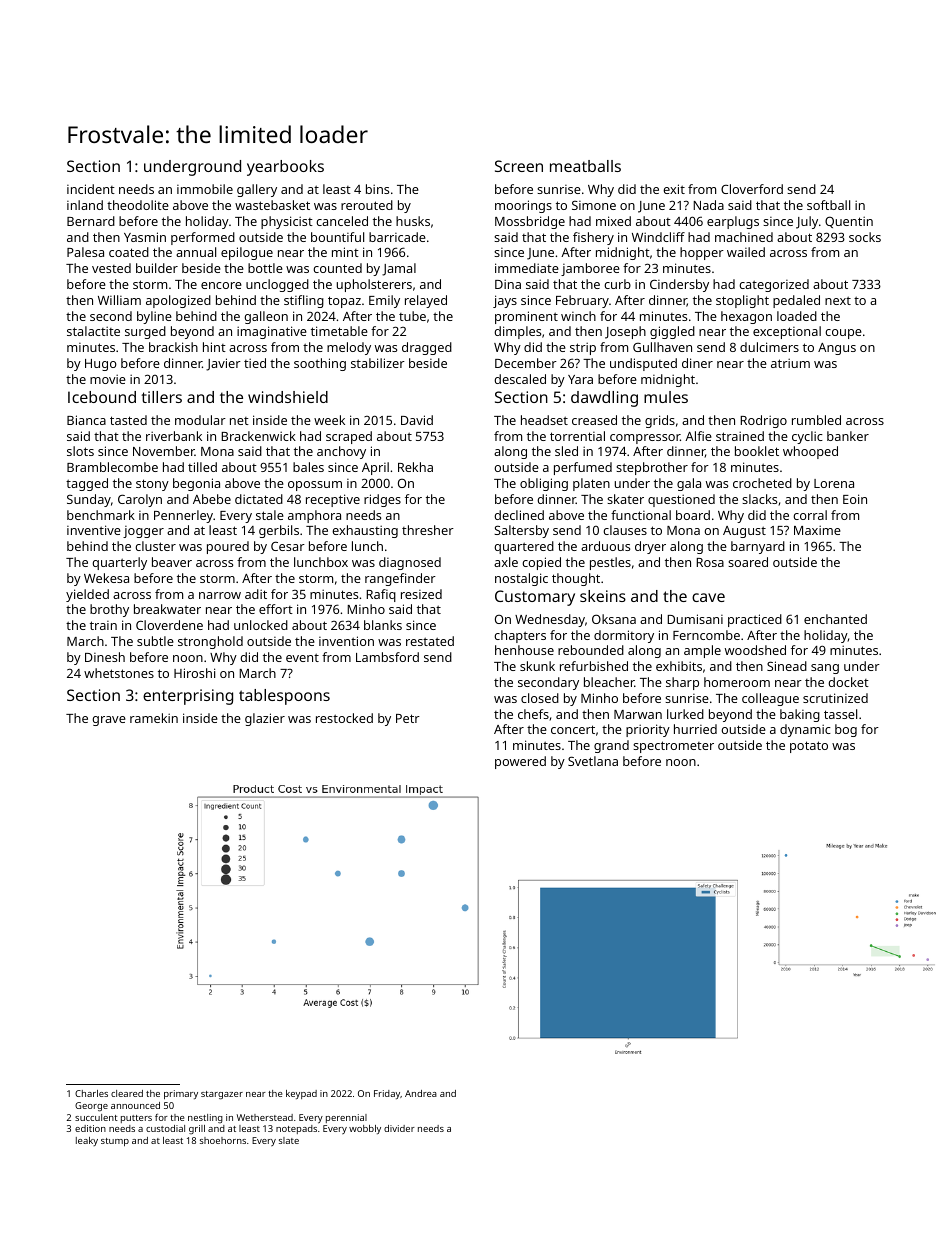  Describe the element at coordinates (421, 1093) in the document. I see `Andrea` at that location.
